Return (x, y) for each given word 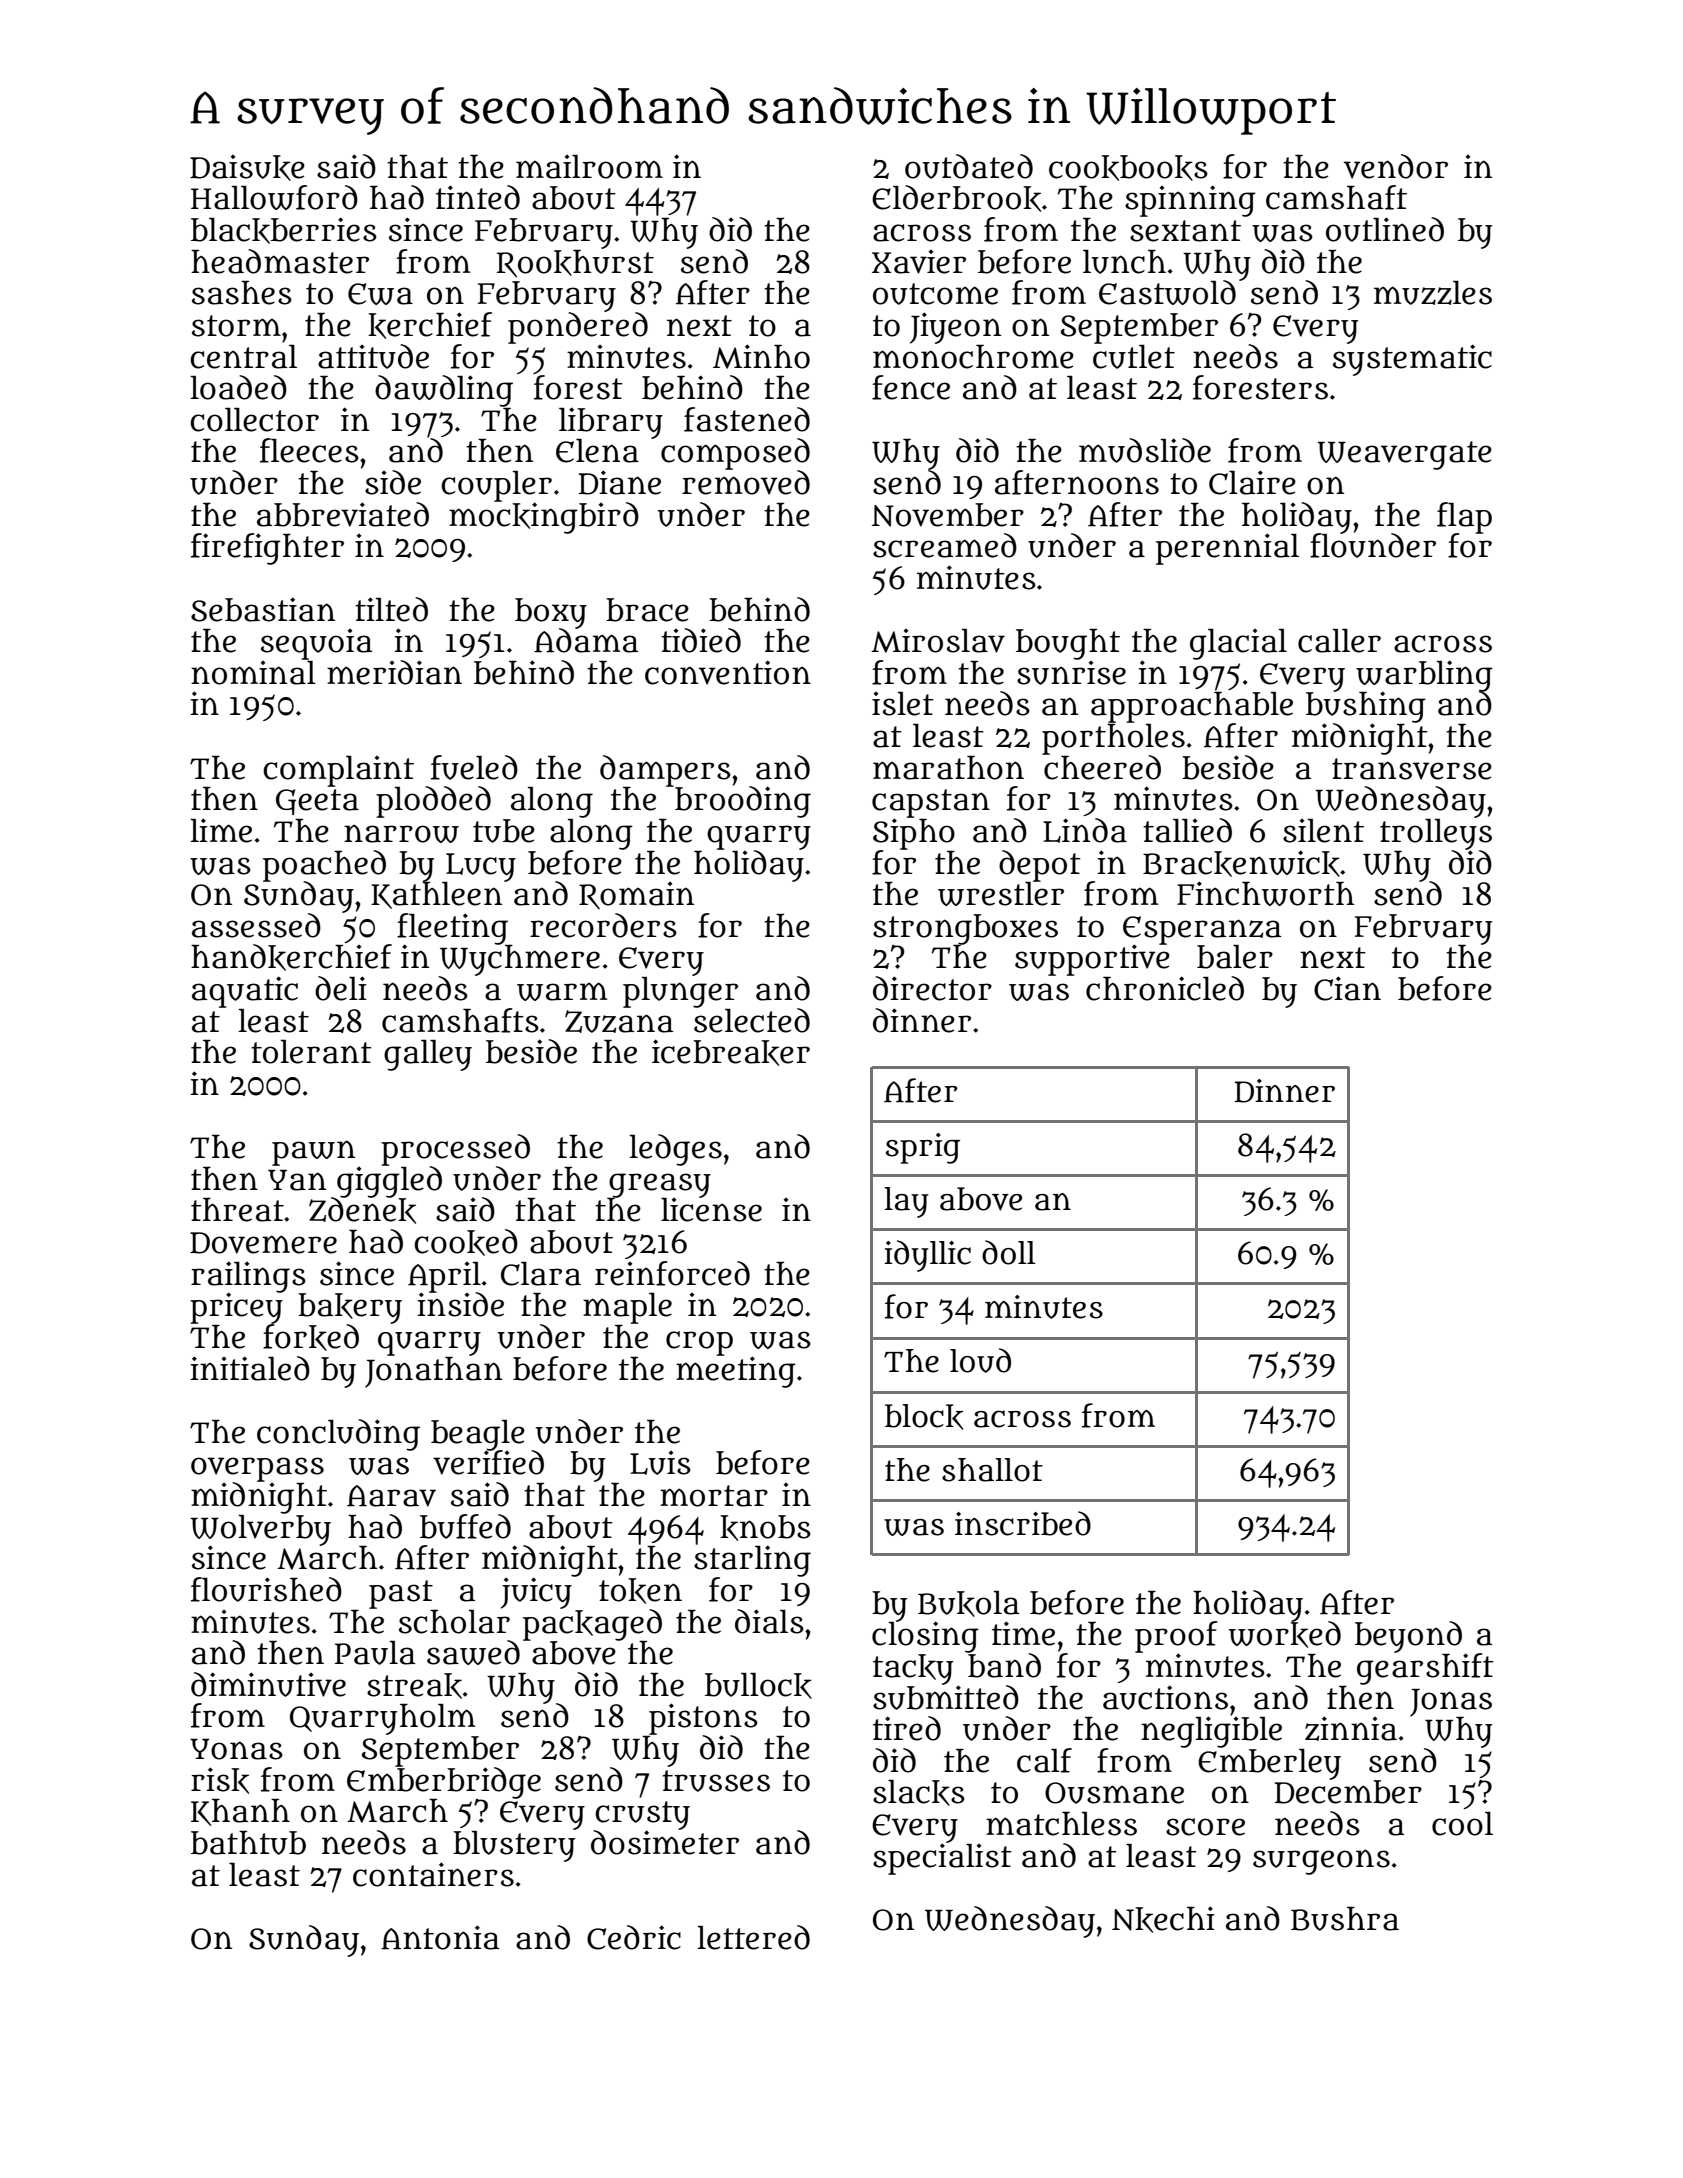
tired (907, 1728)
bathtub (248, 1843)
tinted (478, 197)
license (711, 1210)
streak (414, 1686)
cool (1462, 1824)
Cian (1347, 988)
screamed (945, 545)
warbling (1424, 675)
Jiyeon (955, 328)
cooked (466, 1242)
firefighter (267, 549)
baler (1235, 957)
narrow (401, 833)
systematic (1412, 360)
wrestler (1001, 894)
